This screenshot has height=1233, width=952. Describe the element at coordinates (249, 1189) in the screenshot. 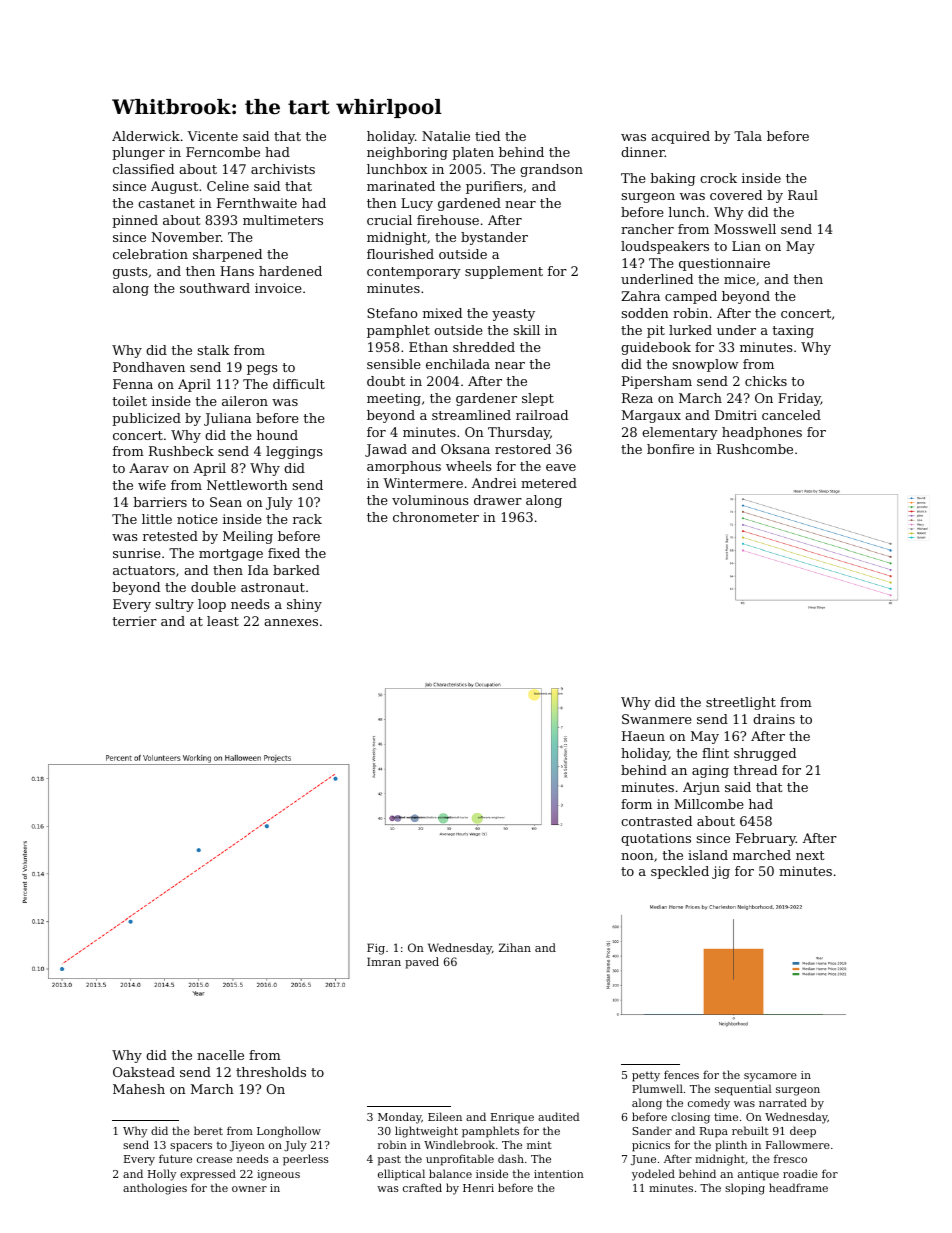

I see `owner` at that location.
